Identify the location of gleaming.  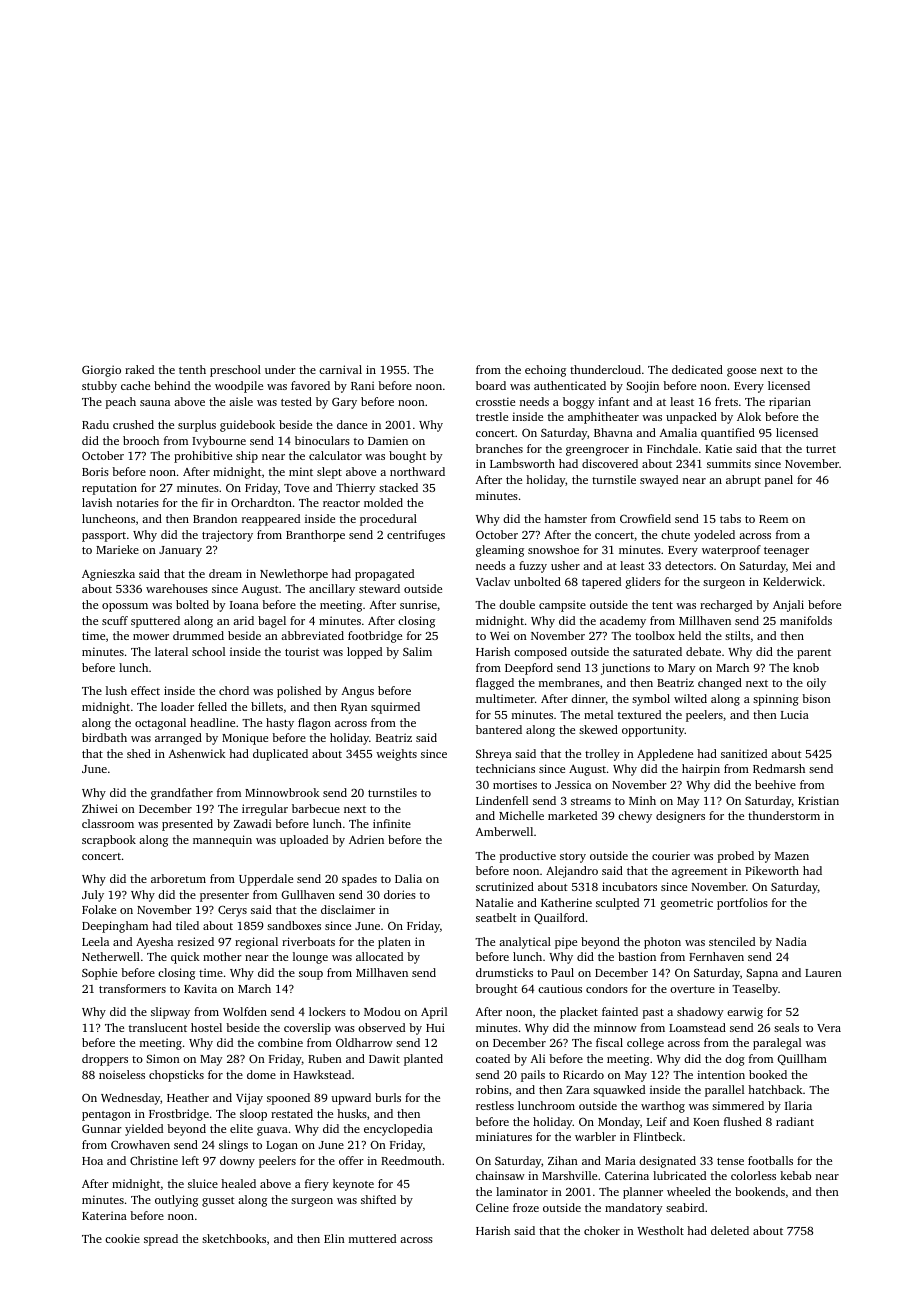
(500, 551).
